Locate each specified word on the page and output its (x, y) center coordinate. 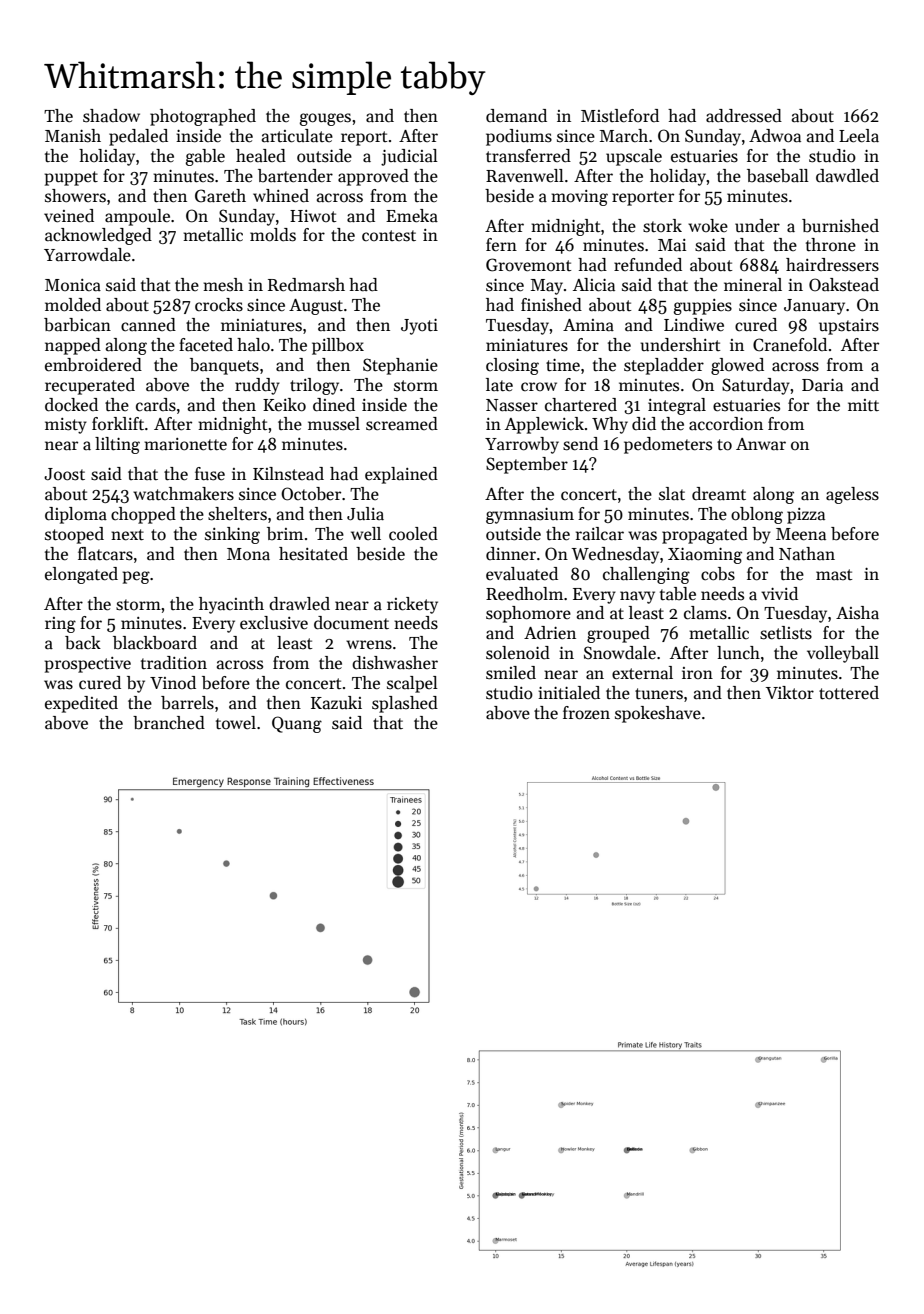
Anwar (761, 444)
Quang (297, 724)
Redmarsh (306, 285)
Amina (588, 325)
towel (236, 723)
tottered (849, 693)
